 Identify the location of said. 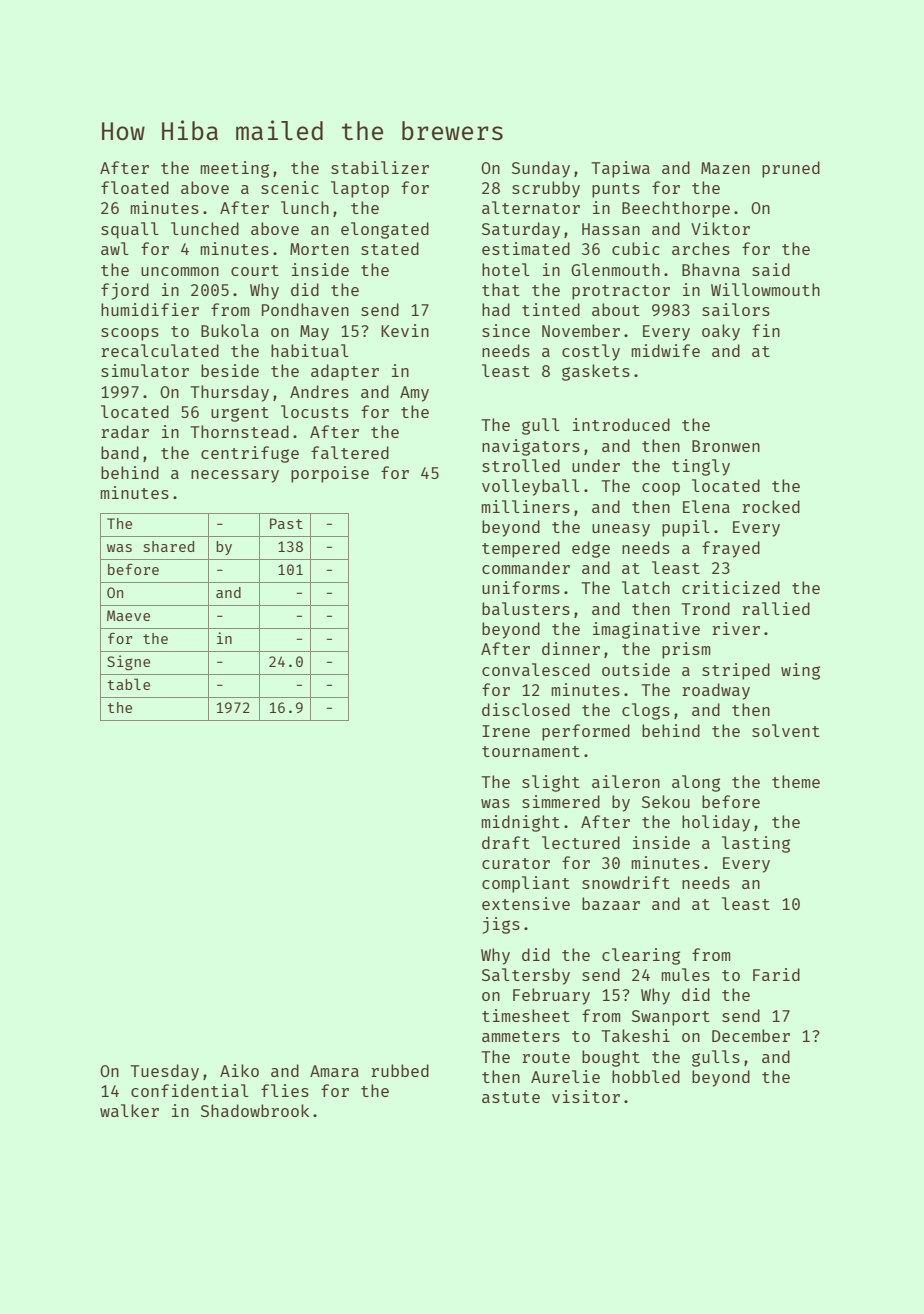
(771, 269).
